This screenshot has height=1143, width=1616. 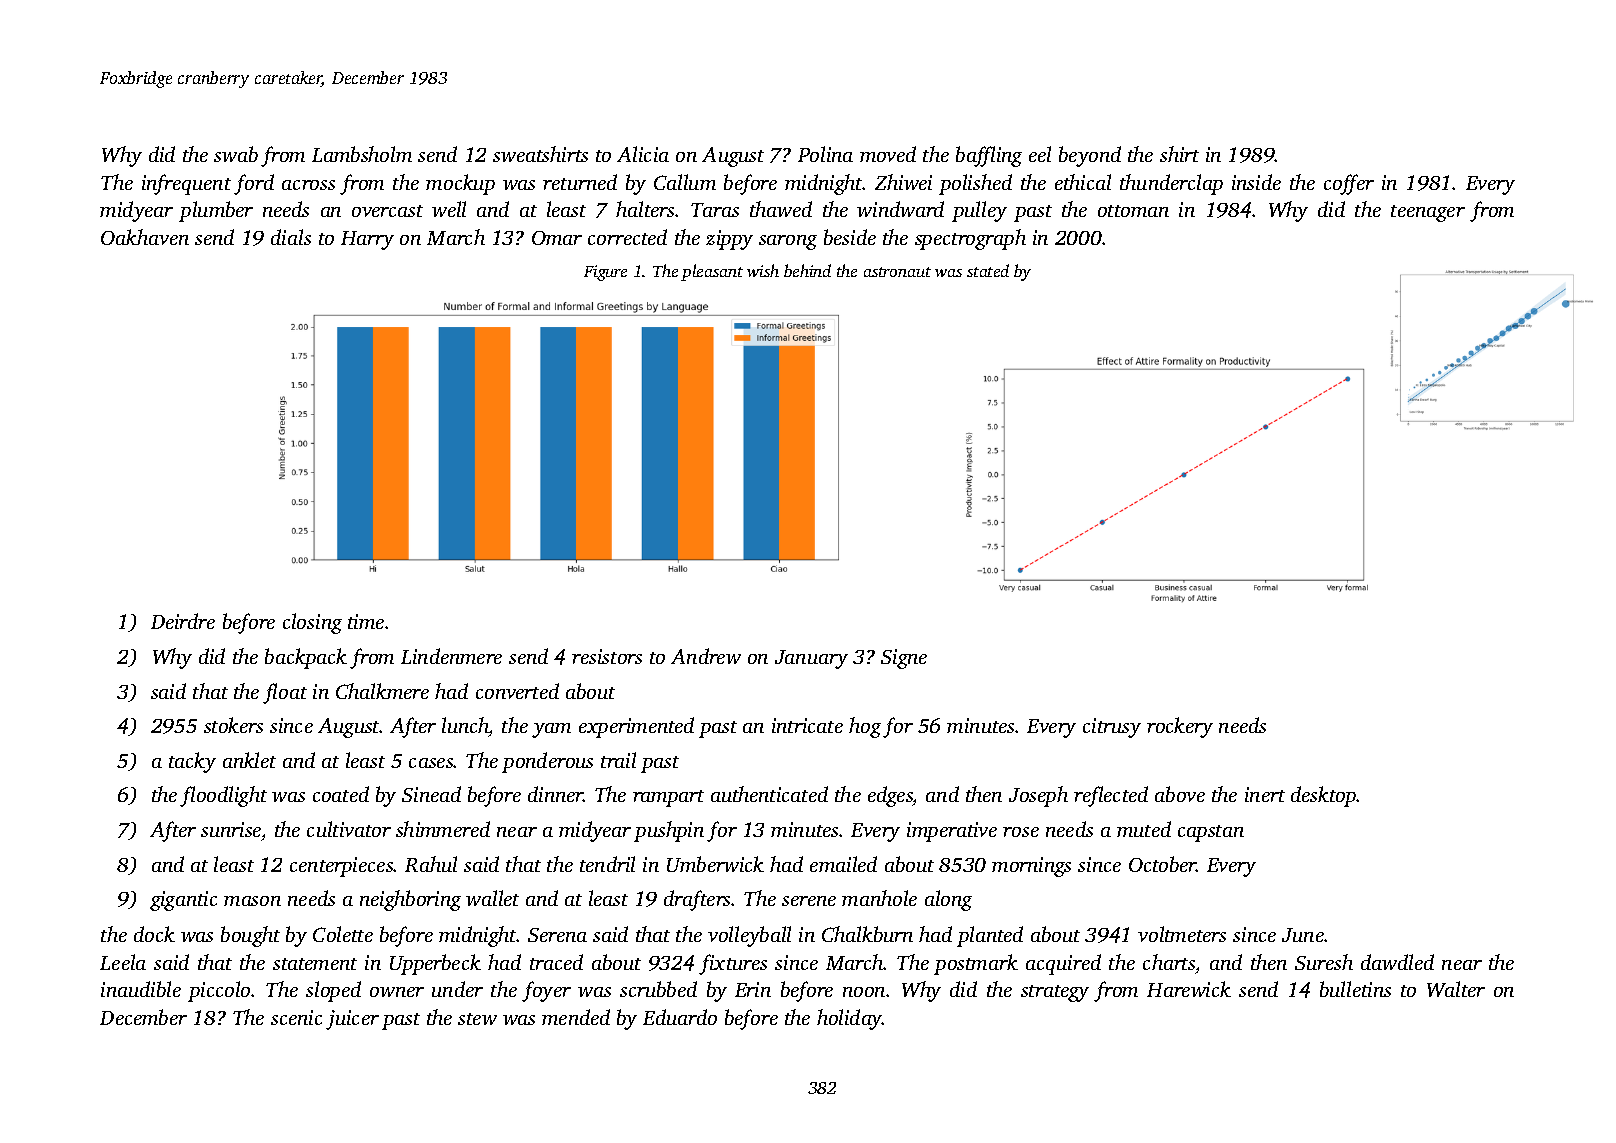 What do you see at coordinates (145, 237) in the screenshot?
I see `Oakhaven` at bounding box center [145, 237].
